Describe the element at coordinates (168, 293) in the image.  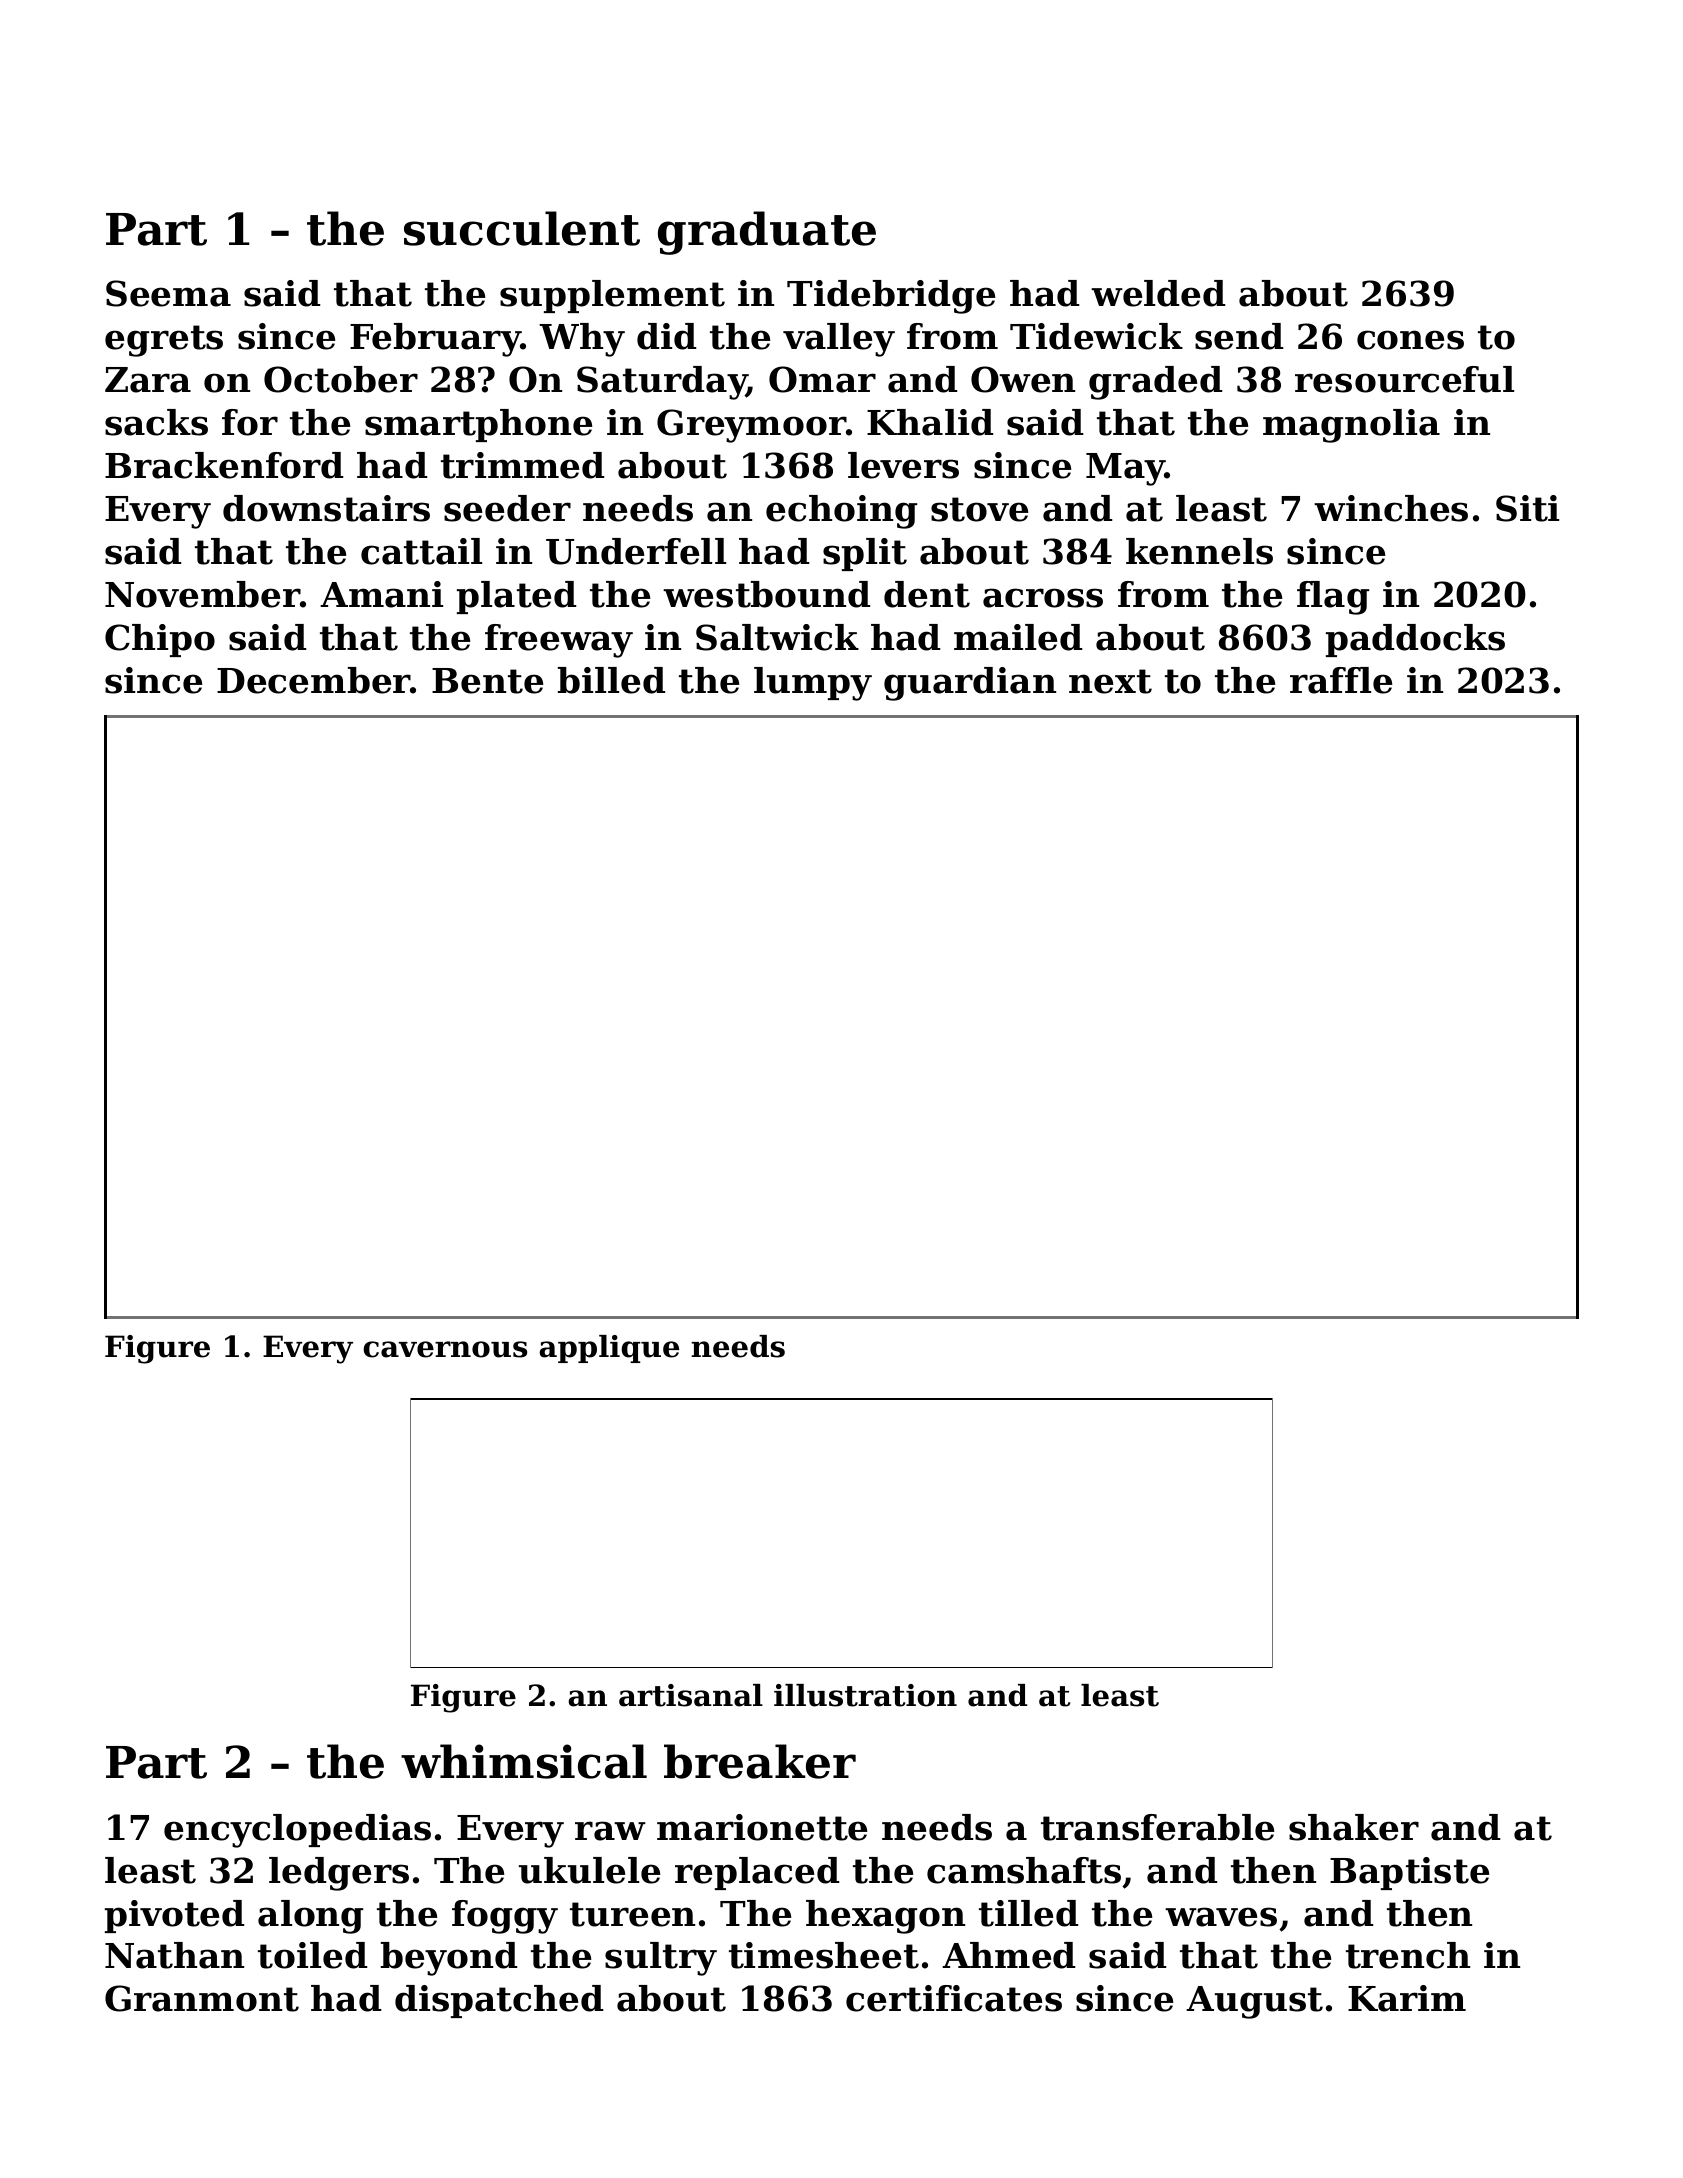
I see `Seema` at that location.
